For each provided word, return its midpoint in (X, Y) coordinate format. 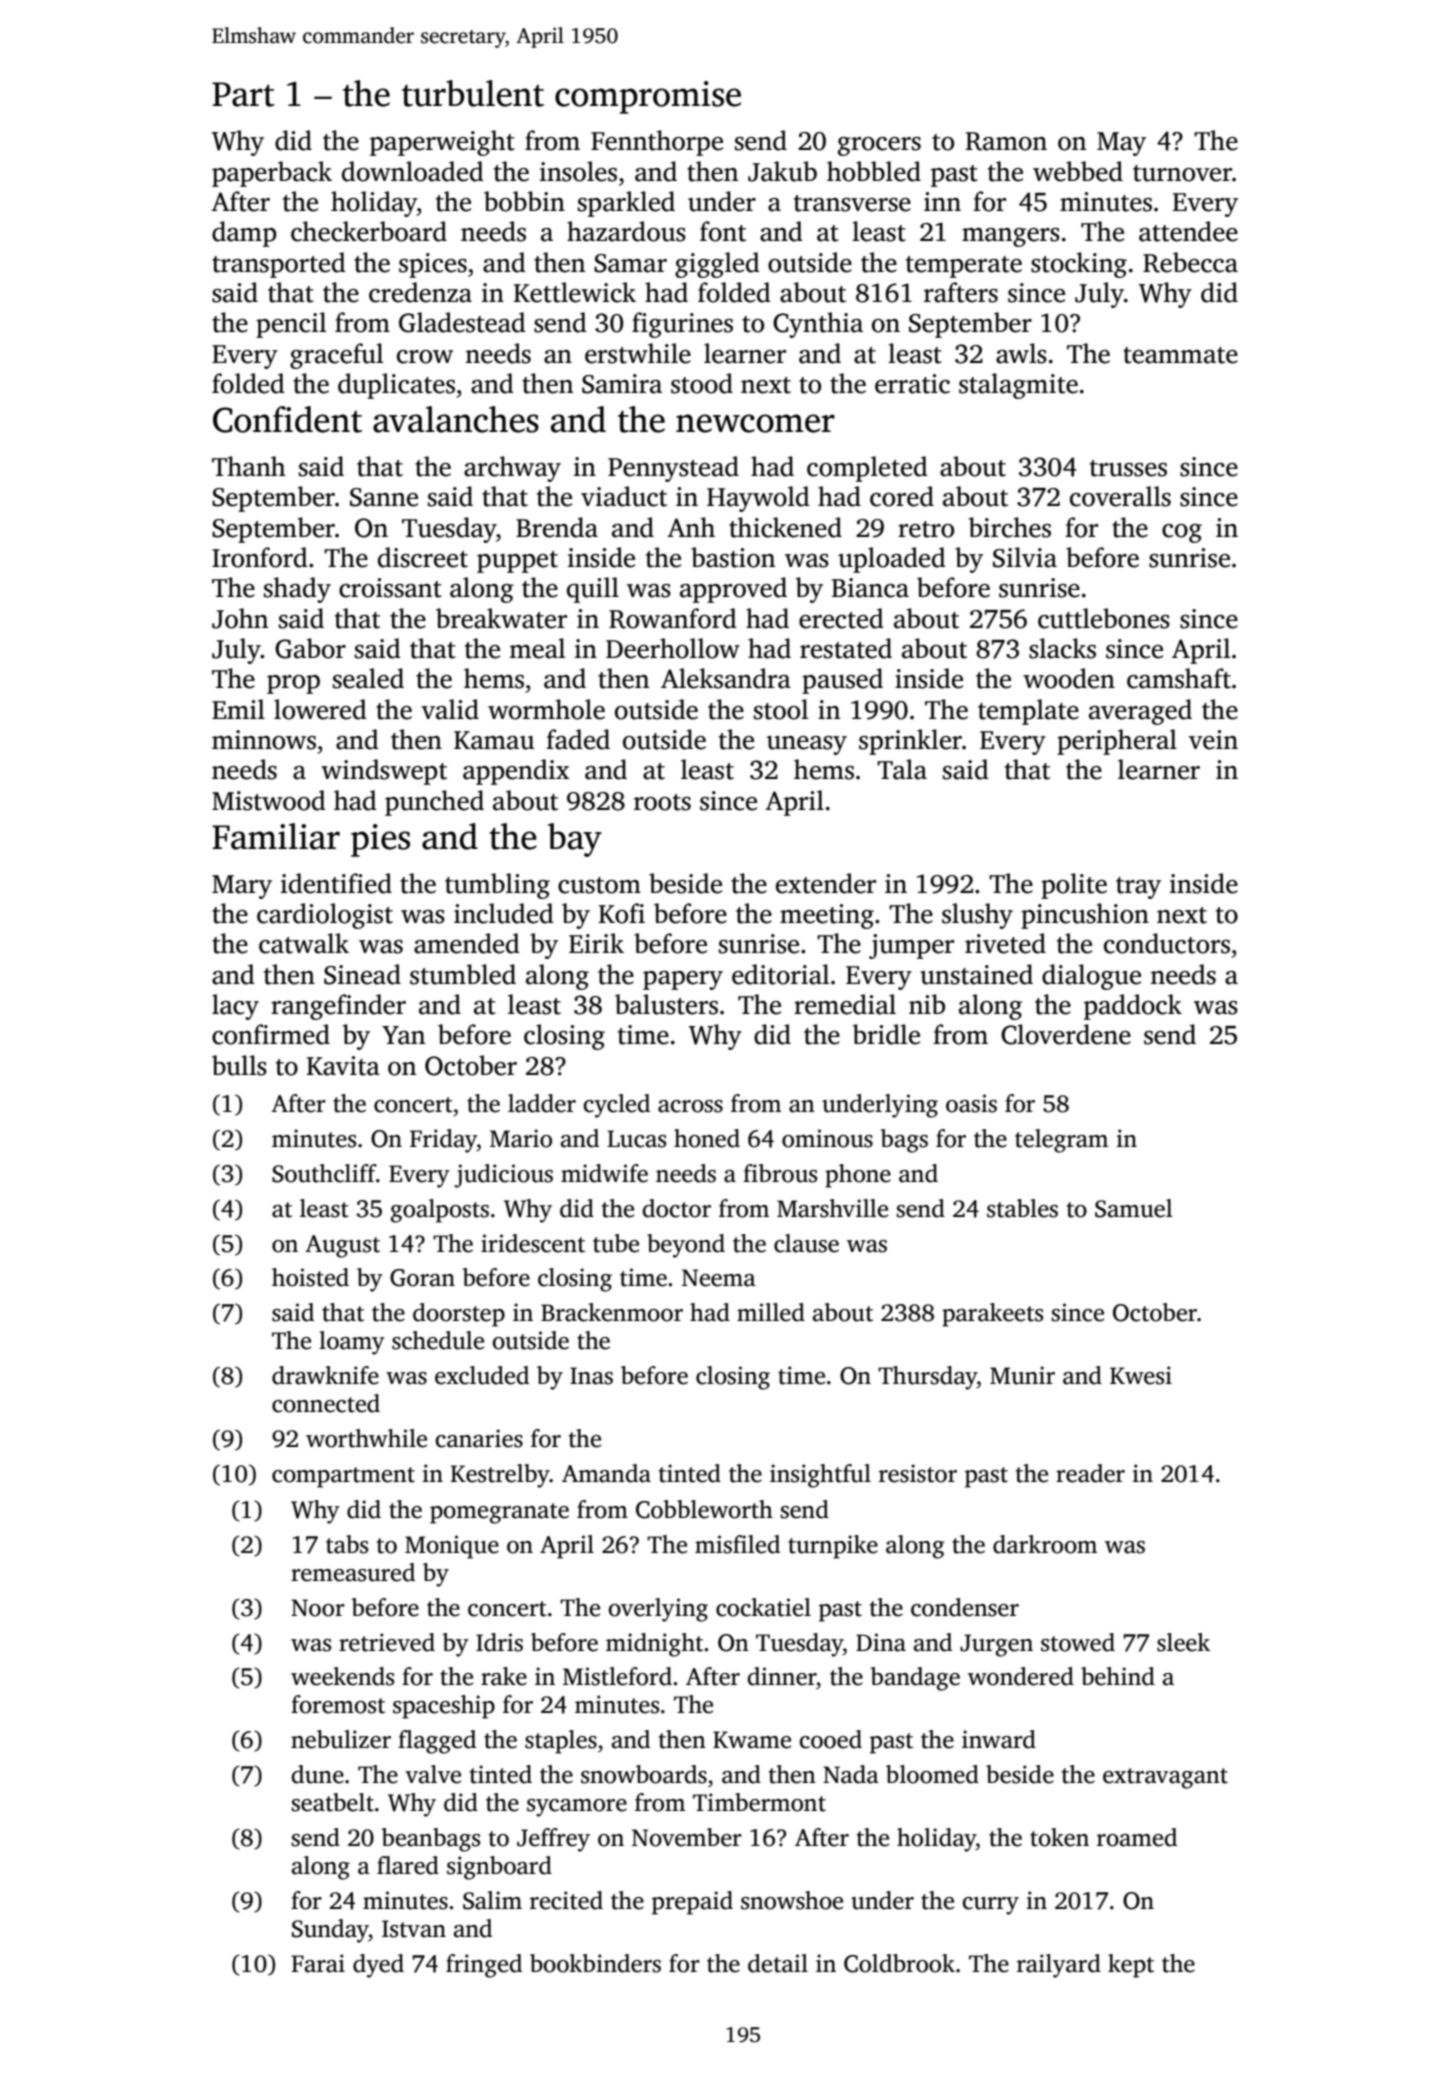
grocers (879, 146)
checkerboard (369, 231)
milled (771, 1312)
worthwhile (366, 1438)
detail (778, 1963)
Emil (238, 709)
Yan (403, 1035)
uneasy (807, 745)
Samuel (1134, 1208)
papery (683, 980)
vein (1213, 740)
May (1121, 144)
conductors (1167, 943)
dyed (378, 1966)
